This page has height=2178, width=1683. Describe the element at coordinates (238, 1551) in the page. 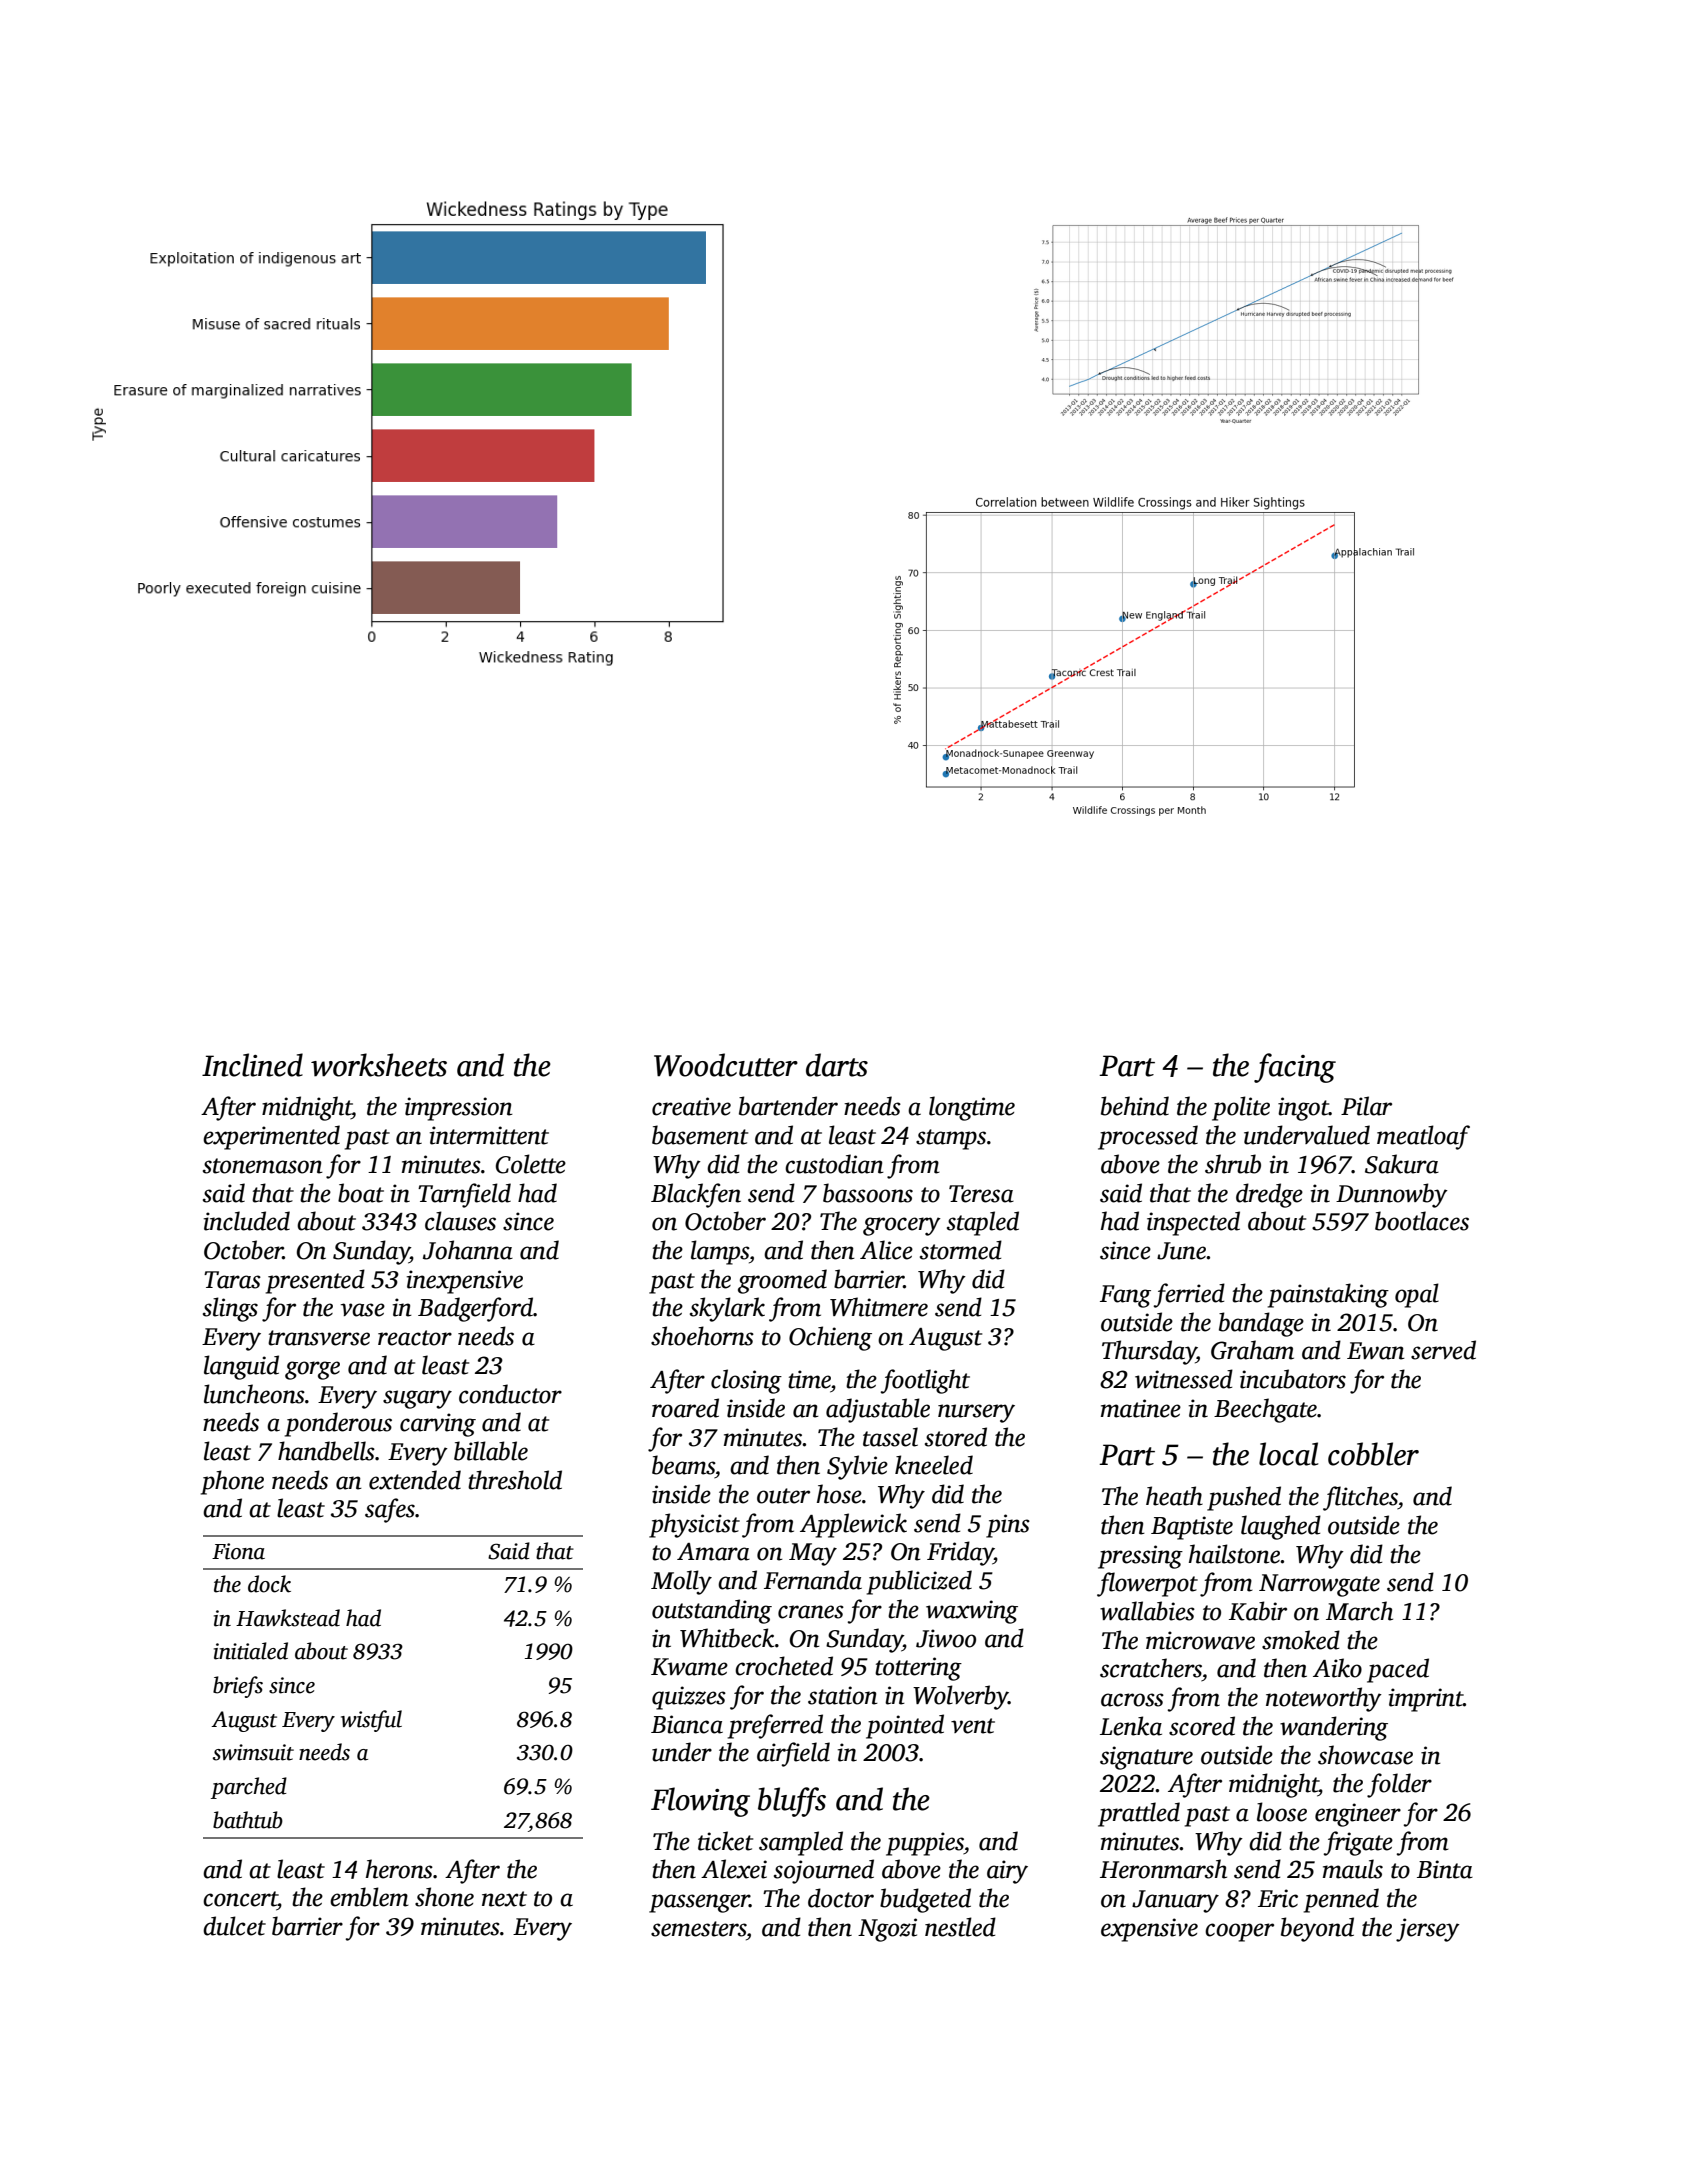

I see `Fiona` at that location.
